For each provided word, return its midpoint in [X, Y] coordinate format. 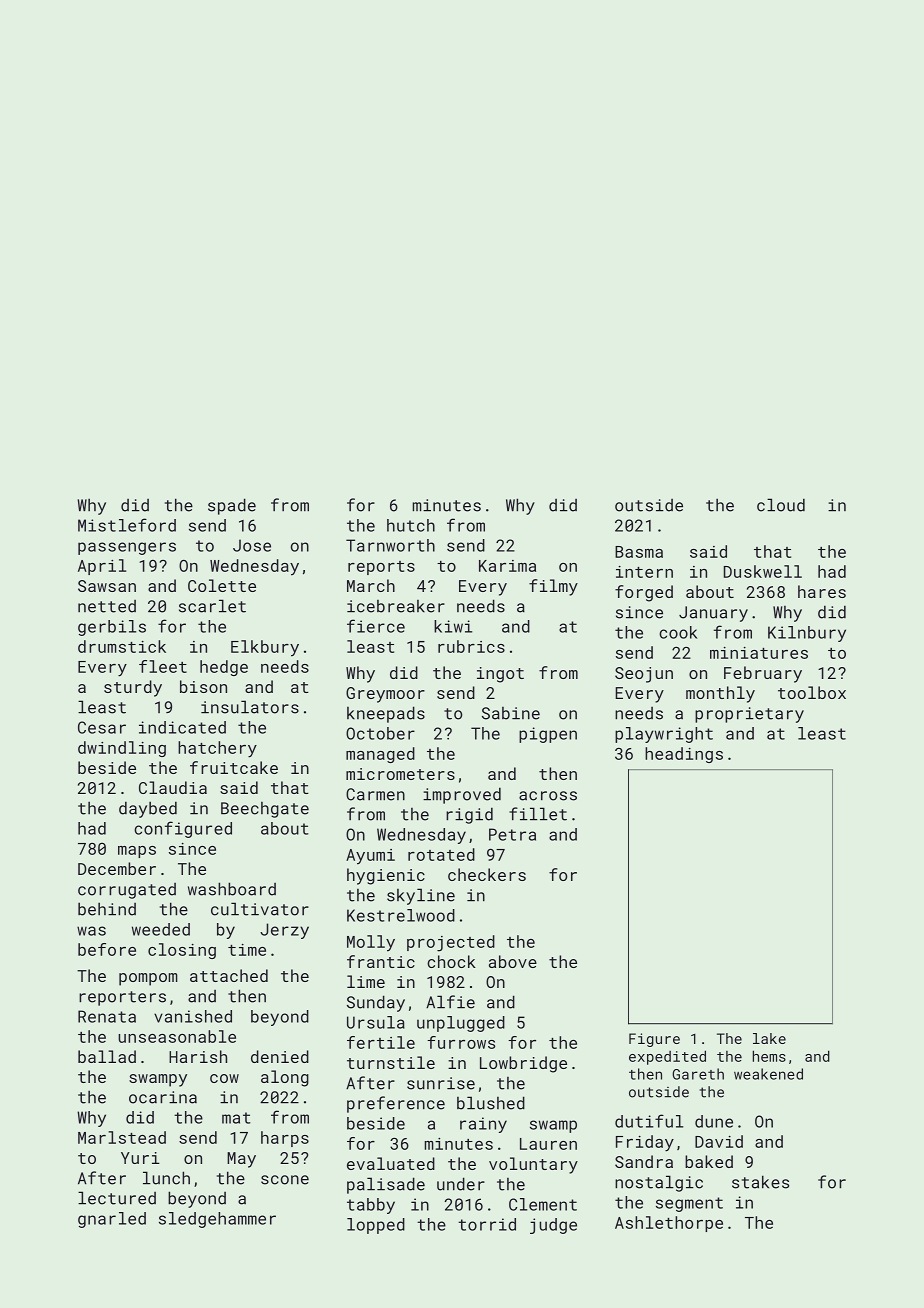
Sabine [511, 713]
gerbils [112, 628]
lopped [376, 1226]
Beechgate [265, 810]
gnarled [112, 1220]
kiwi [453, 626]
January [713, 614]
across [548, 796]
